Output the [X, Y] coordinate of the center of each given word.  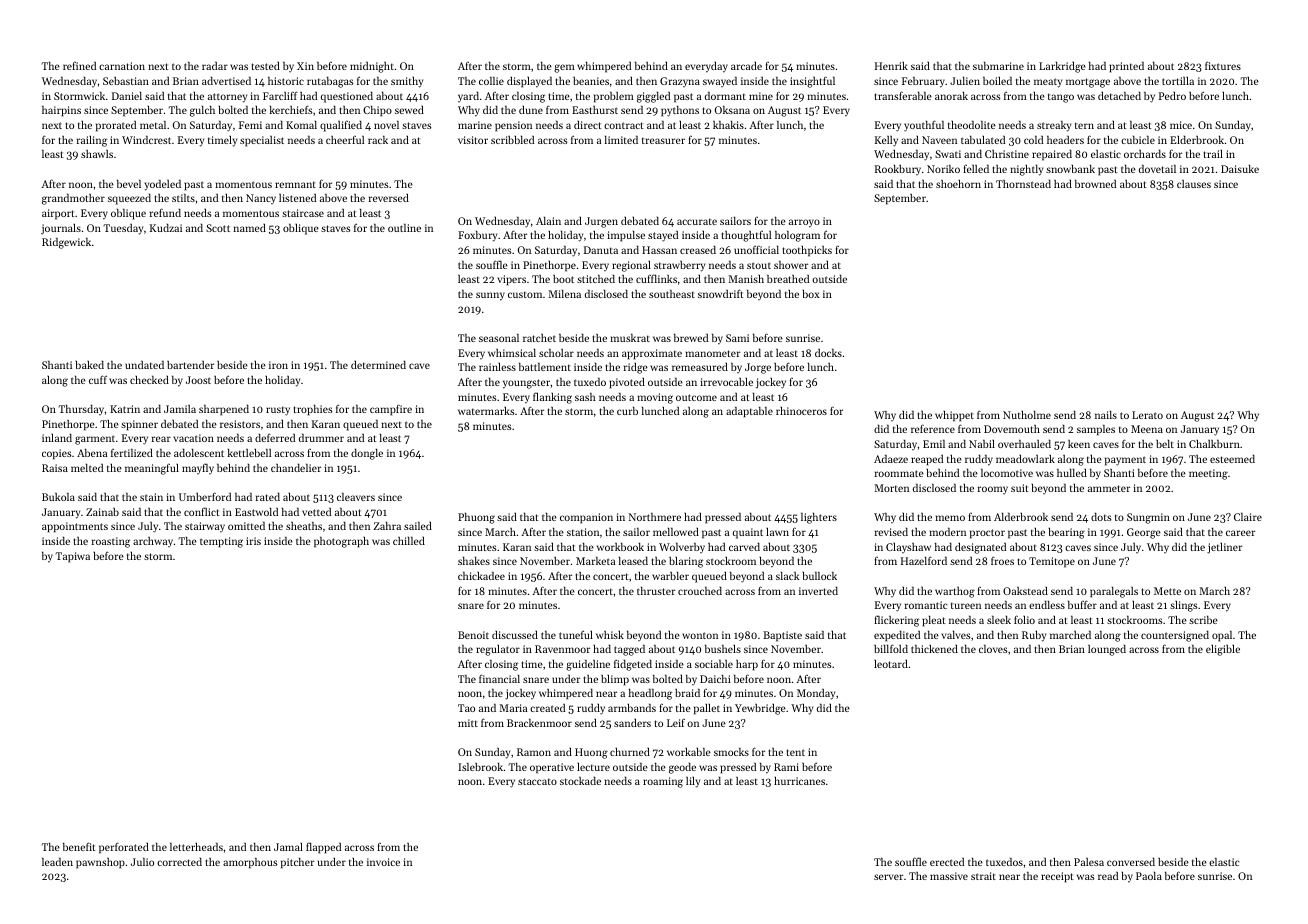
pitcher [297, 863]
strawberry [679, 266]
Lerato [1147, 415]
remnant [295, 184]
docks [828, 353]
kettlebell [249, 453]
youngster [526, 384]
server [888, 877]
